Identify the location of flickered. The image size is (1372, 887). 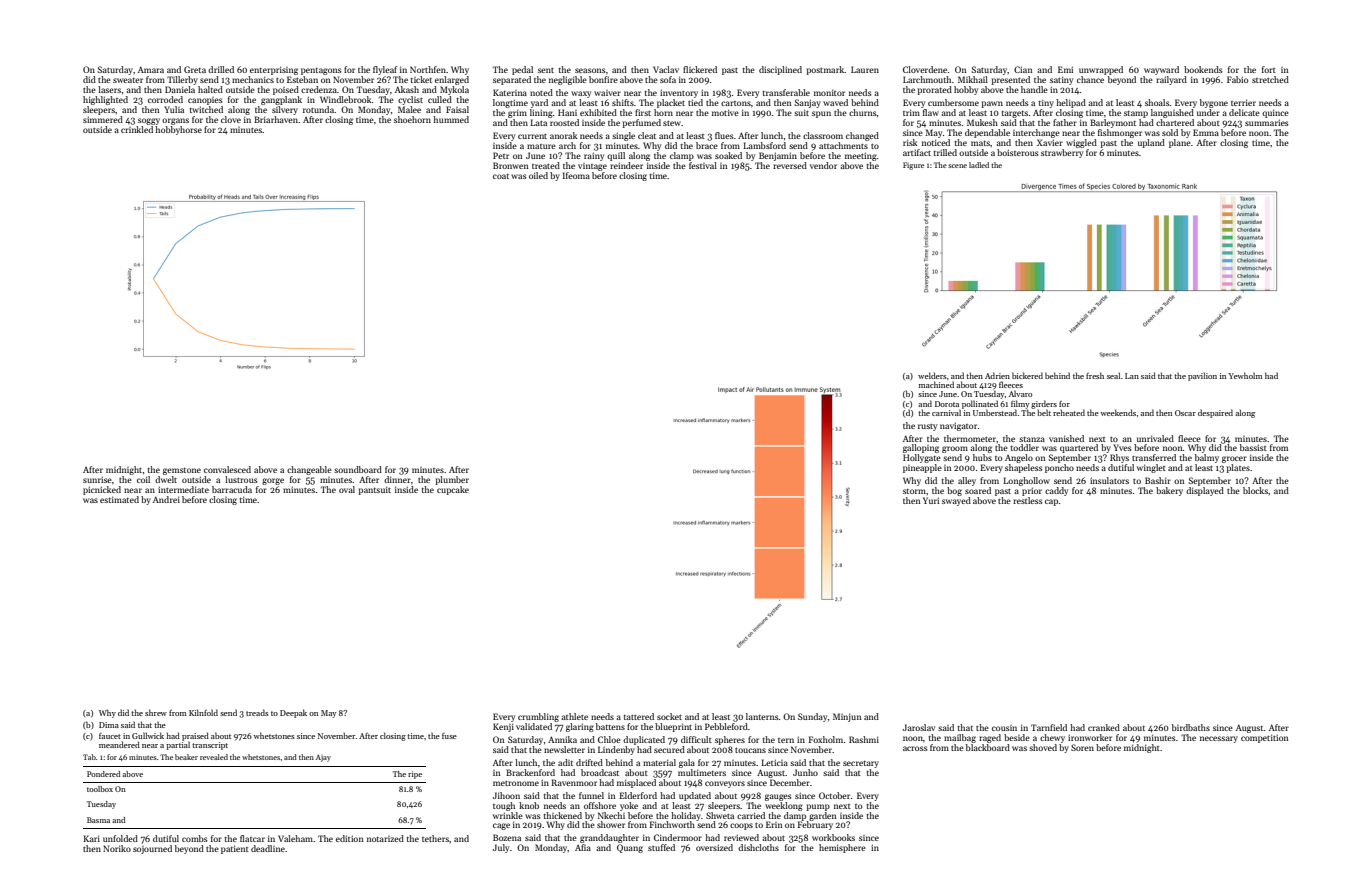
(700, 69).
